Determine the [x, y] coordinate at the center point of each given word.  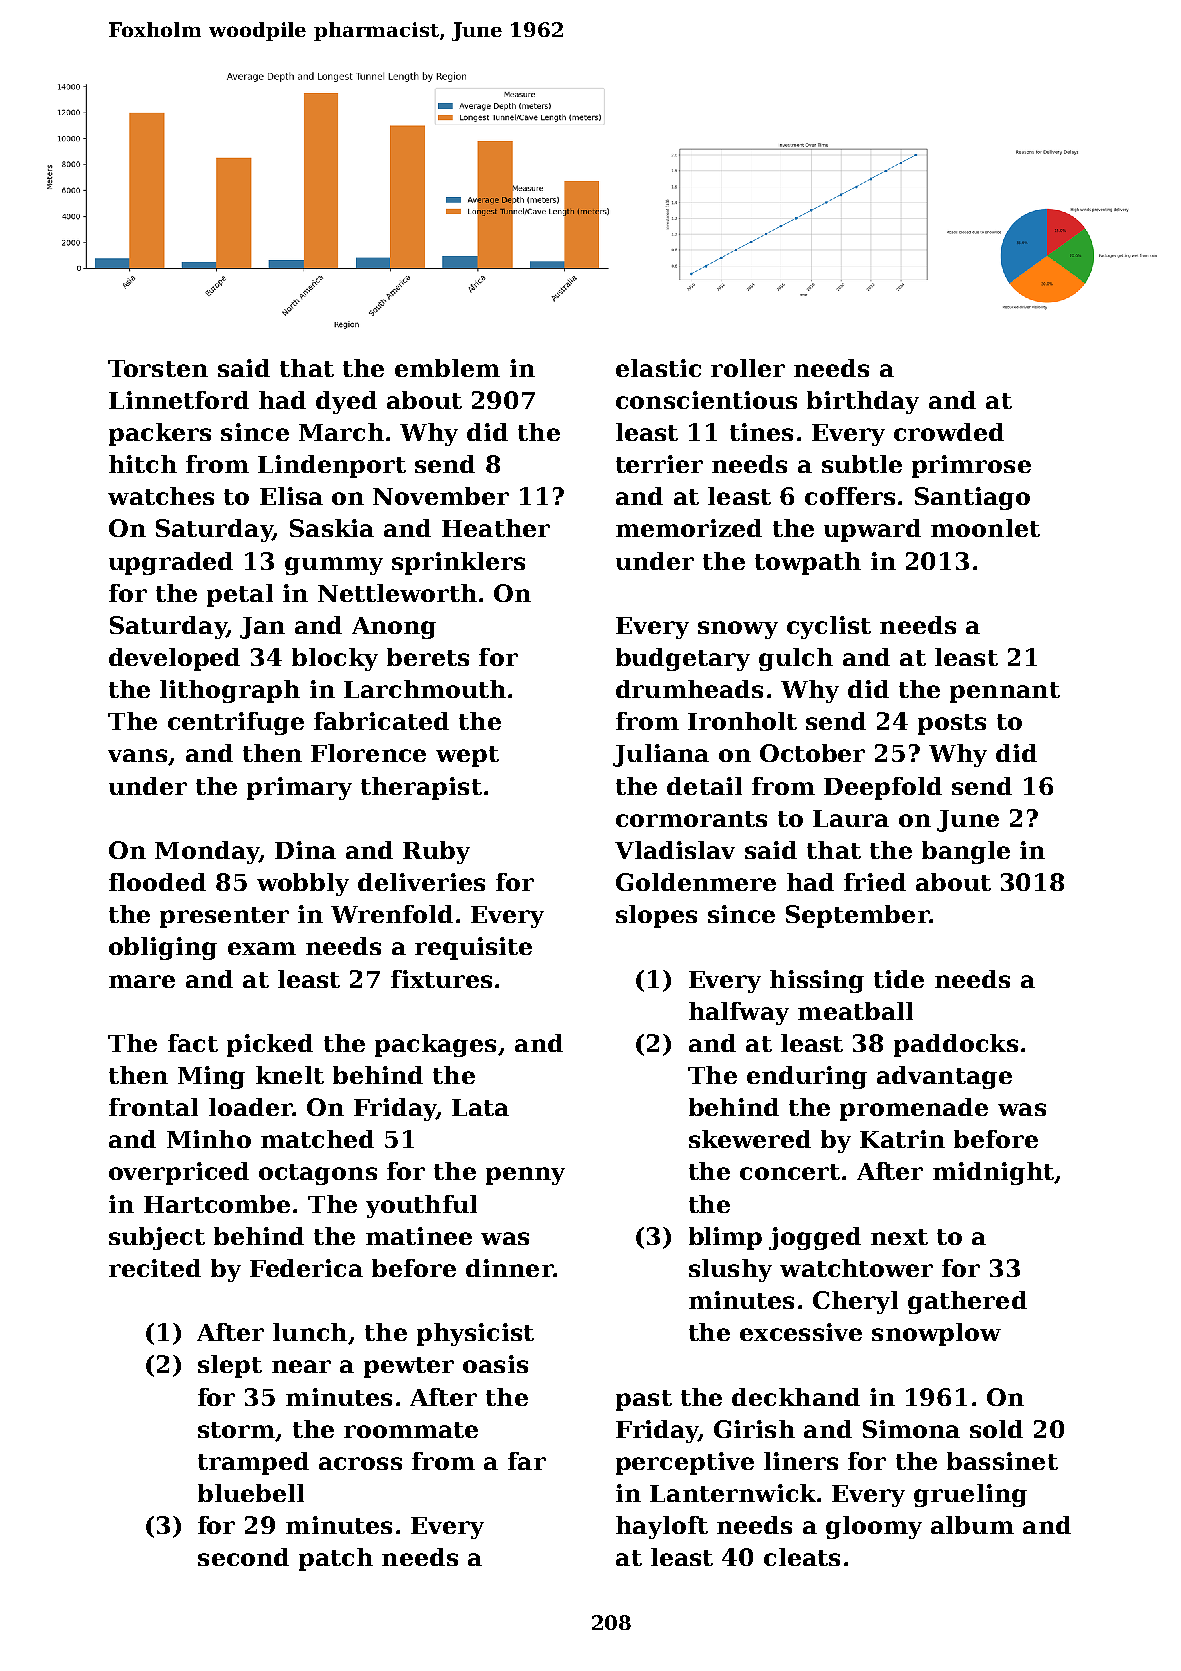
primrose [971, 466]
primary [299, 788]
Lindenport [332, 466]
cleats [802, 1557]
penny [525, 1176]
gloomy [874, 1527]
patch [336, 1559]
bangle [966, 852]
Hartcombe [217, 1204]
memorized [689, 528]
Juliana [661, 755]
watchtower [856, 1268]
